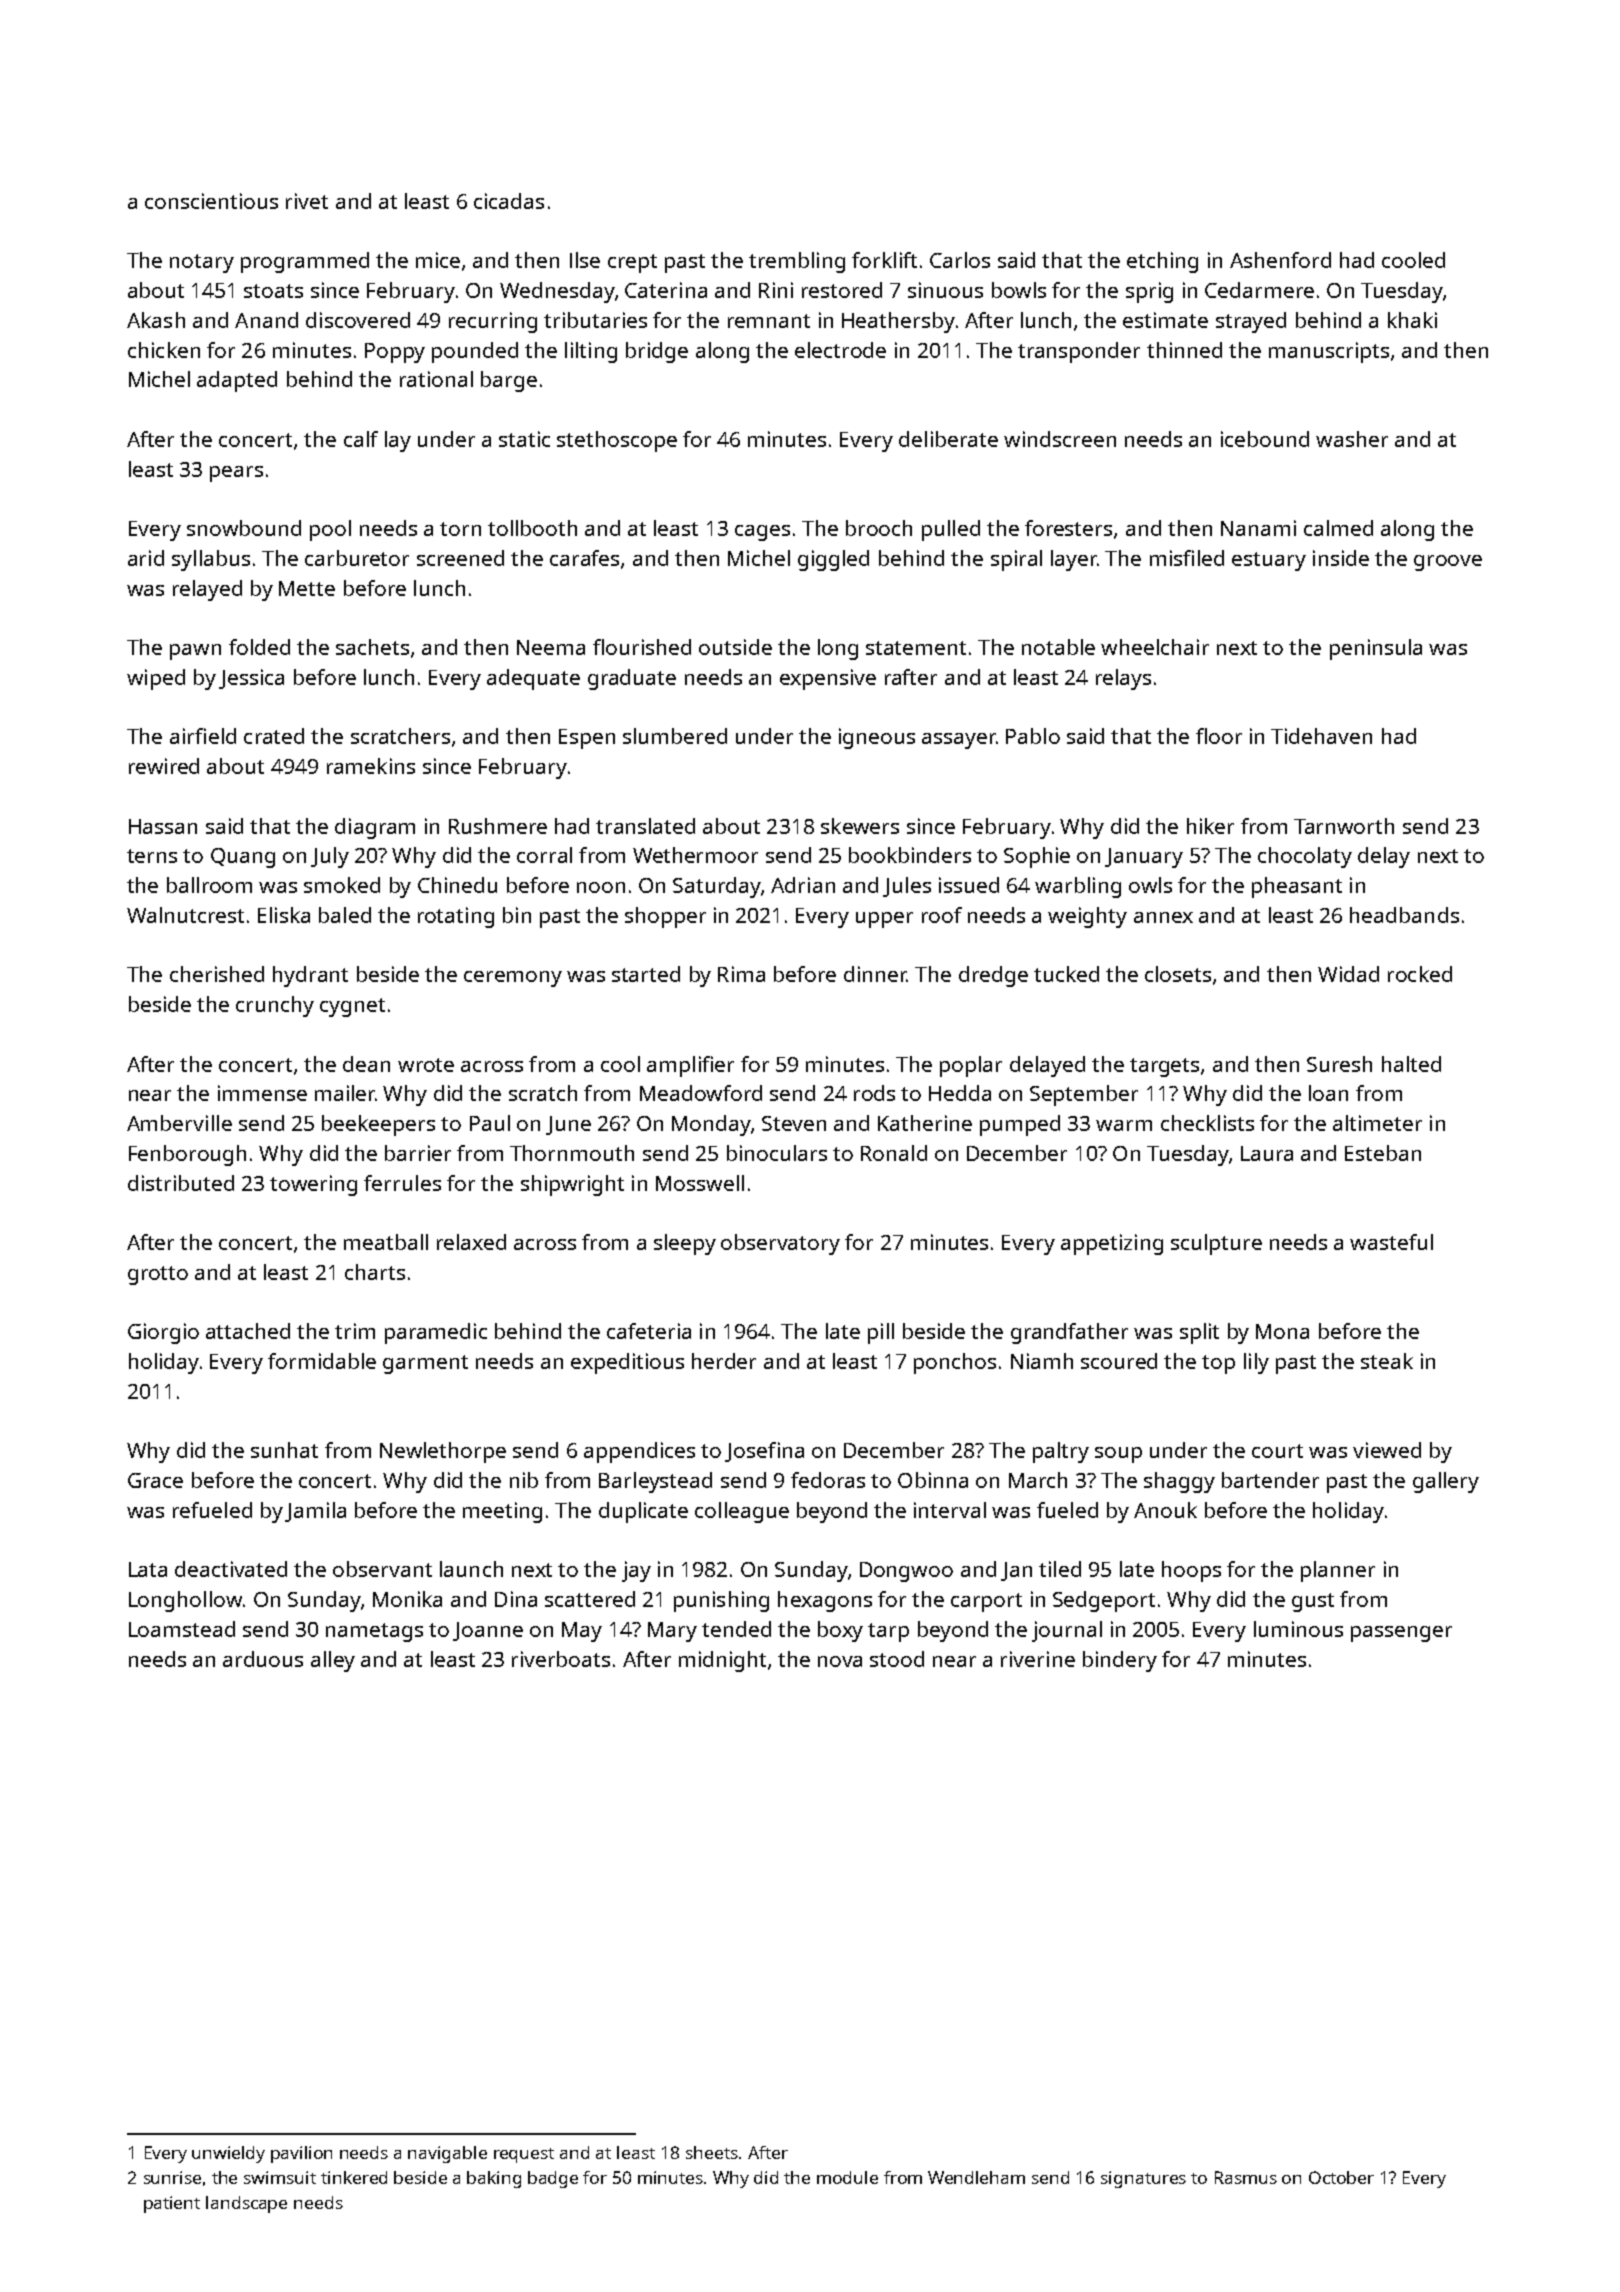 The image size is (1620, 2292). What do you see at coordinates (741, 974) in the screenshot?
I see `Rima` at bounding box center [741, 974].
